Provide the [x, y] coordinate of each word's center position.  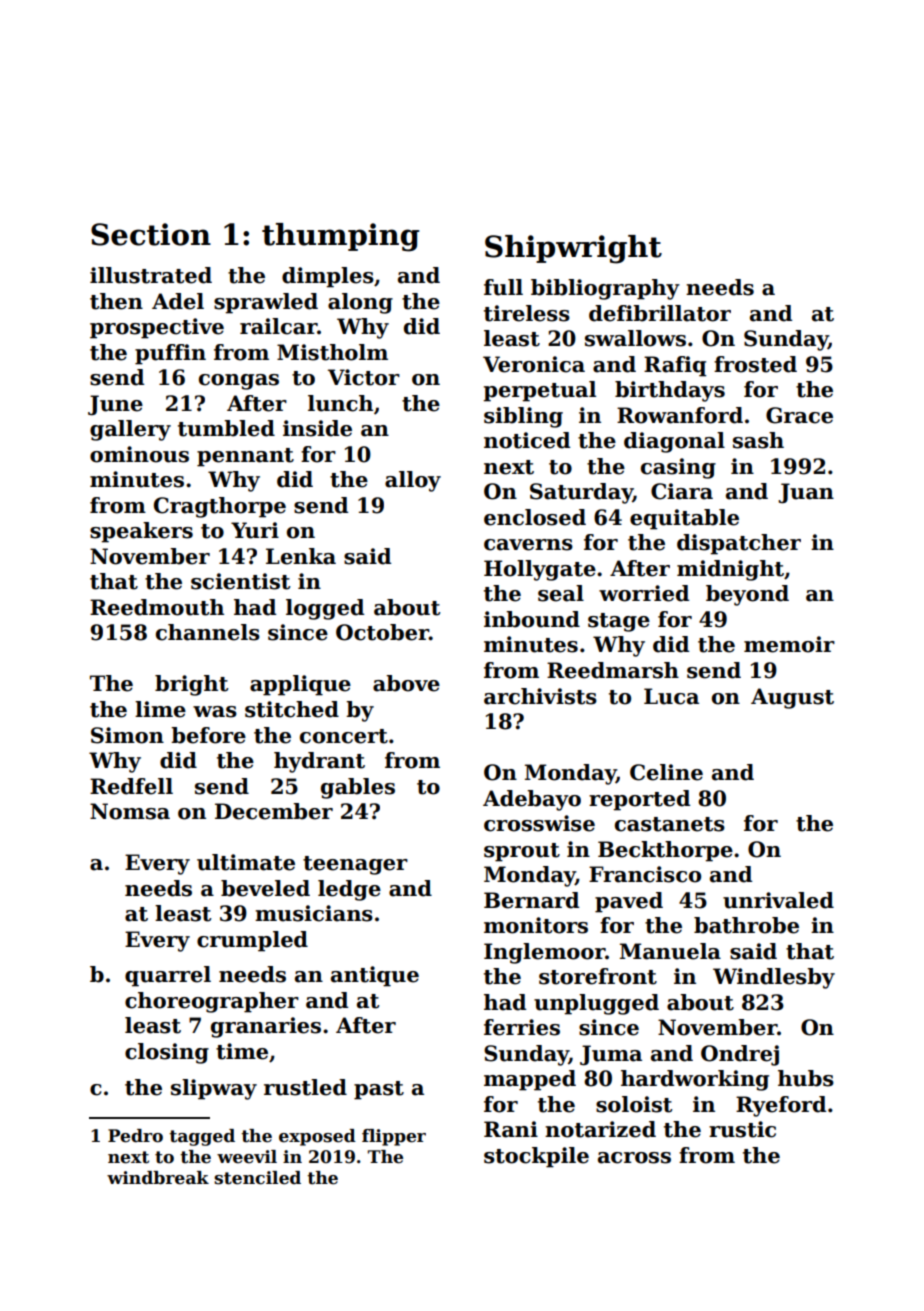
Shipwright [573, 249]
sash [758, 440]
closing [167, 1053]
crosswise [539, 823]
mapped [530, 1080]
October [382, 632]
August [792, 698]
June [115, 405]
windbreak [158, 1178]
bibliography [605, 289]
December [274, 811]
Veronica [534, 364]
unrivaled [778, 900]
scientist [240, 581]
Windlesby [774, 978]
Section [151, 234]
